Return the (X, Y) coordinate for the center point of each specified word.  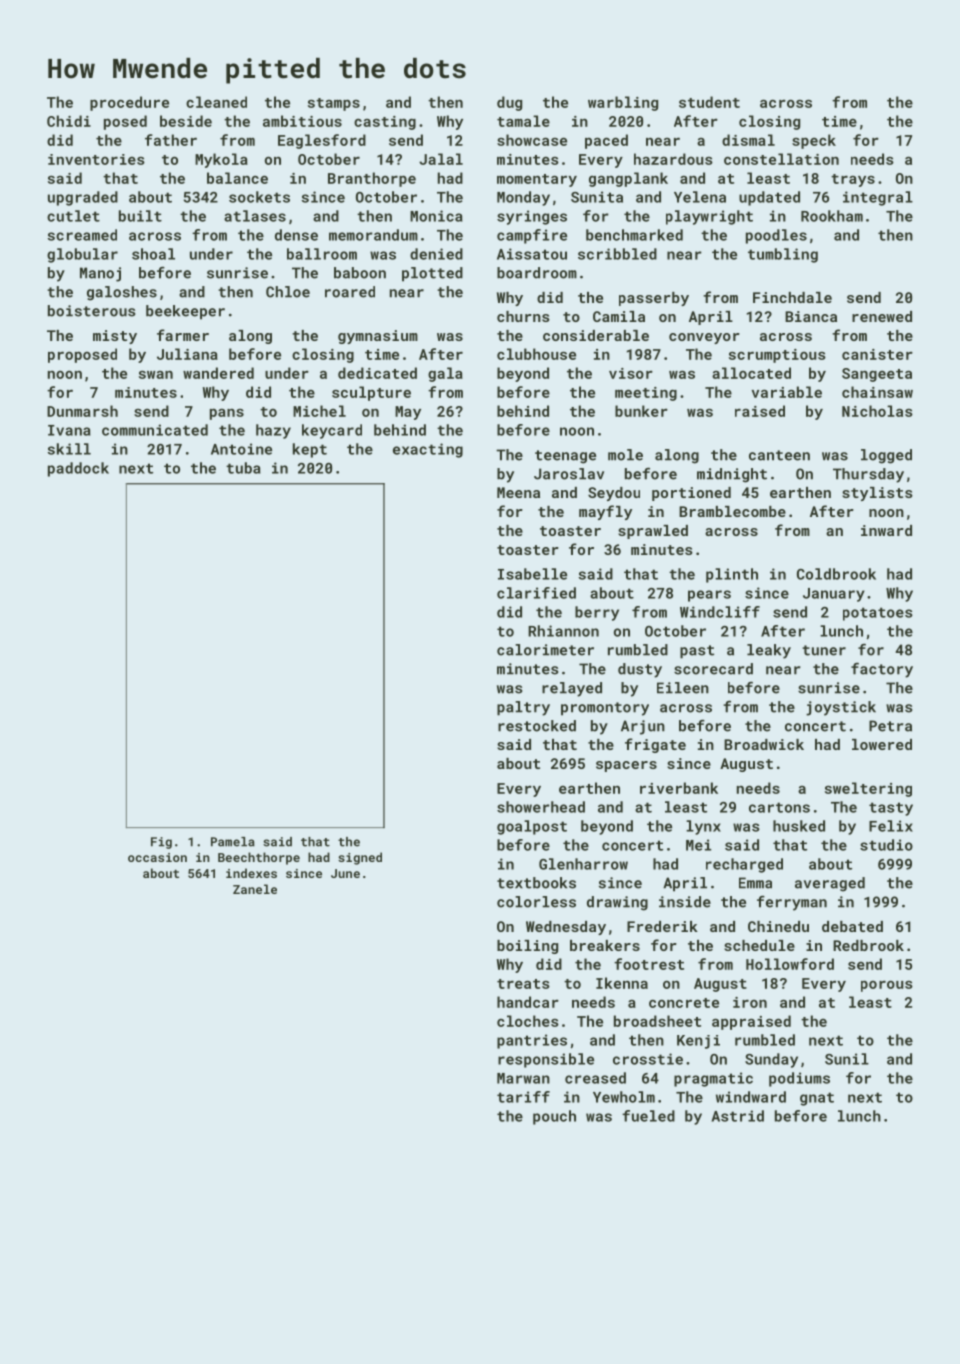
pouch (554, 1117)
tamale (523, 121)
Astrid (738, 1116)
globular (82, 255)
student (709, 102)
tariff (523, 1097)
